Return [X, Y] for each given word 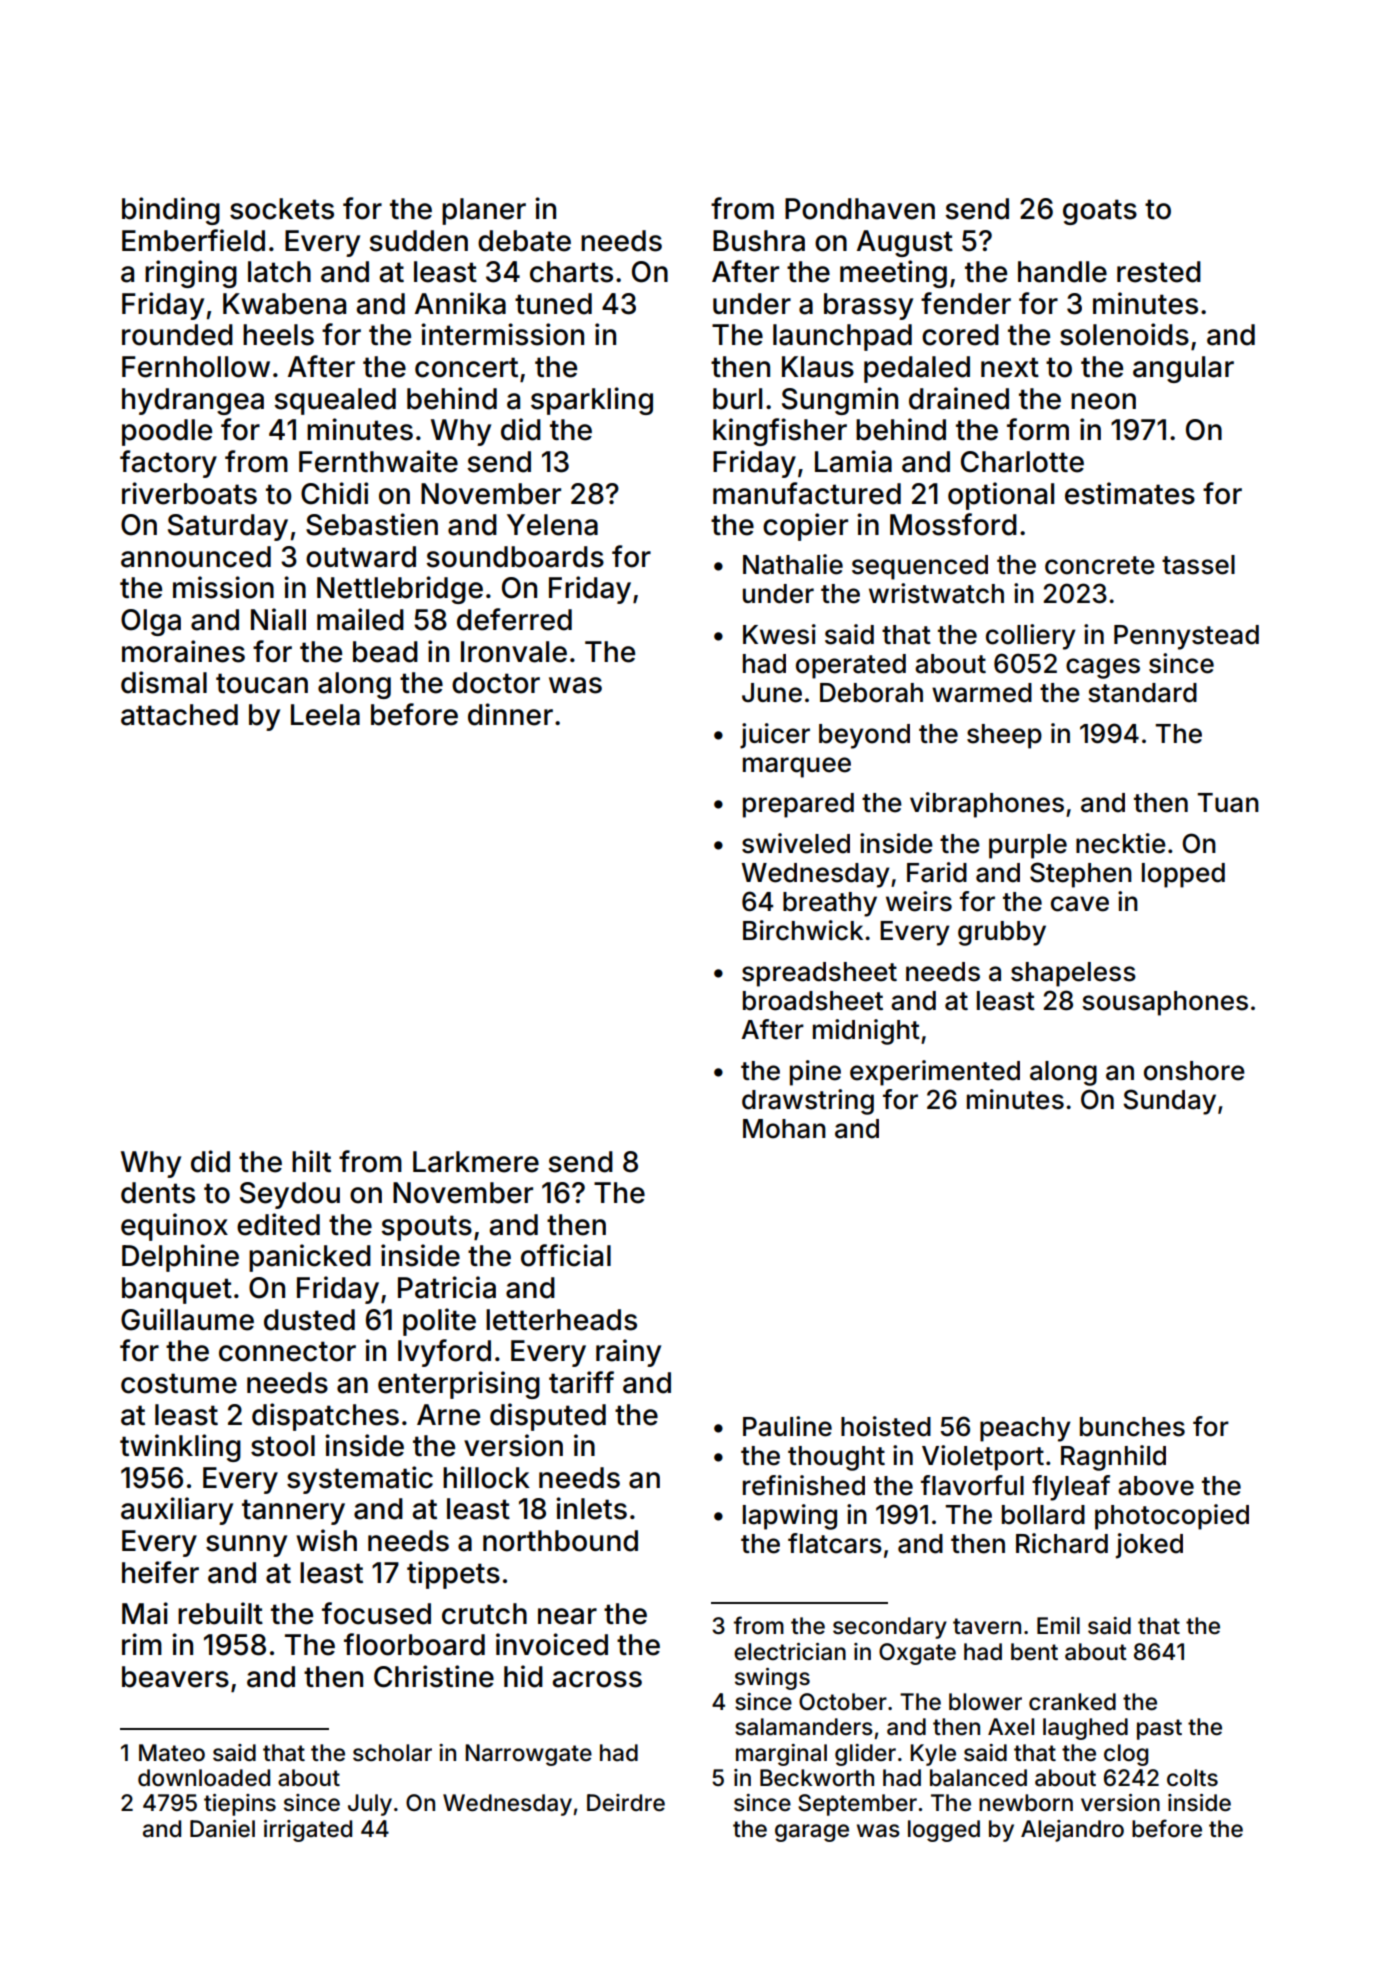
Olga [151, 622]
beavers [175, 1677]
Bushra [759, 241]
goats [1100, 212]
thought [836, 1458]
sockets [282, 209]
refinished [804, 1485]
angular [1183, 369]
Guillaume [187, 1319]
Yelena [552, 525]
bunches [1132, 1427]
